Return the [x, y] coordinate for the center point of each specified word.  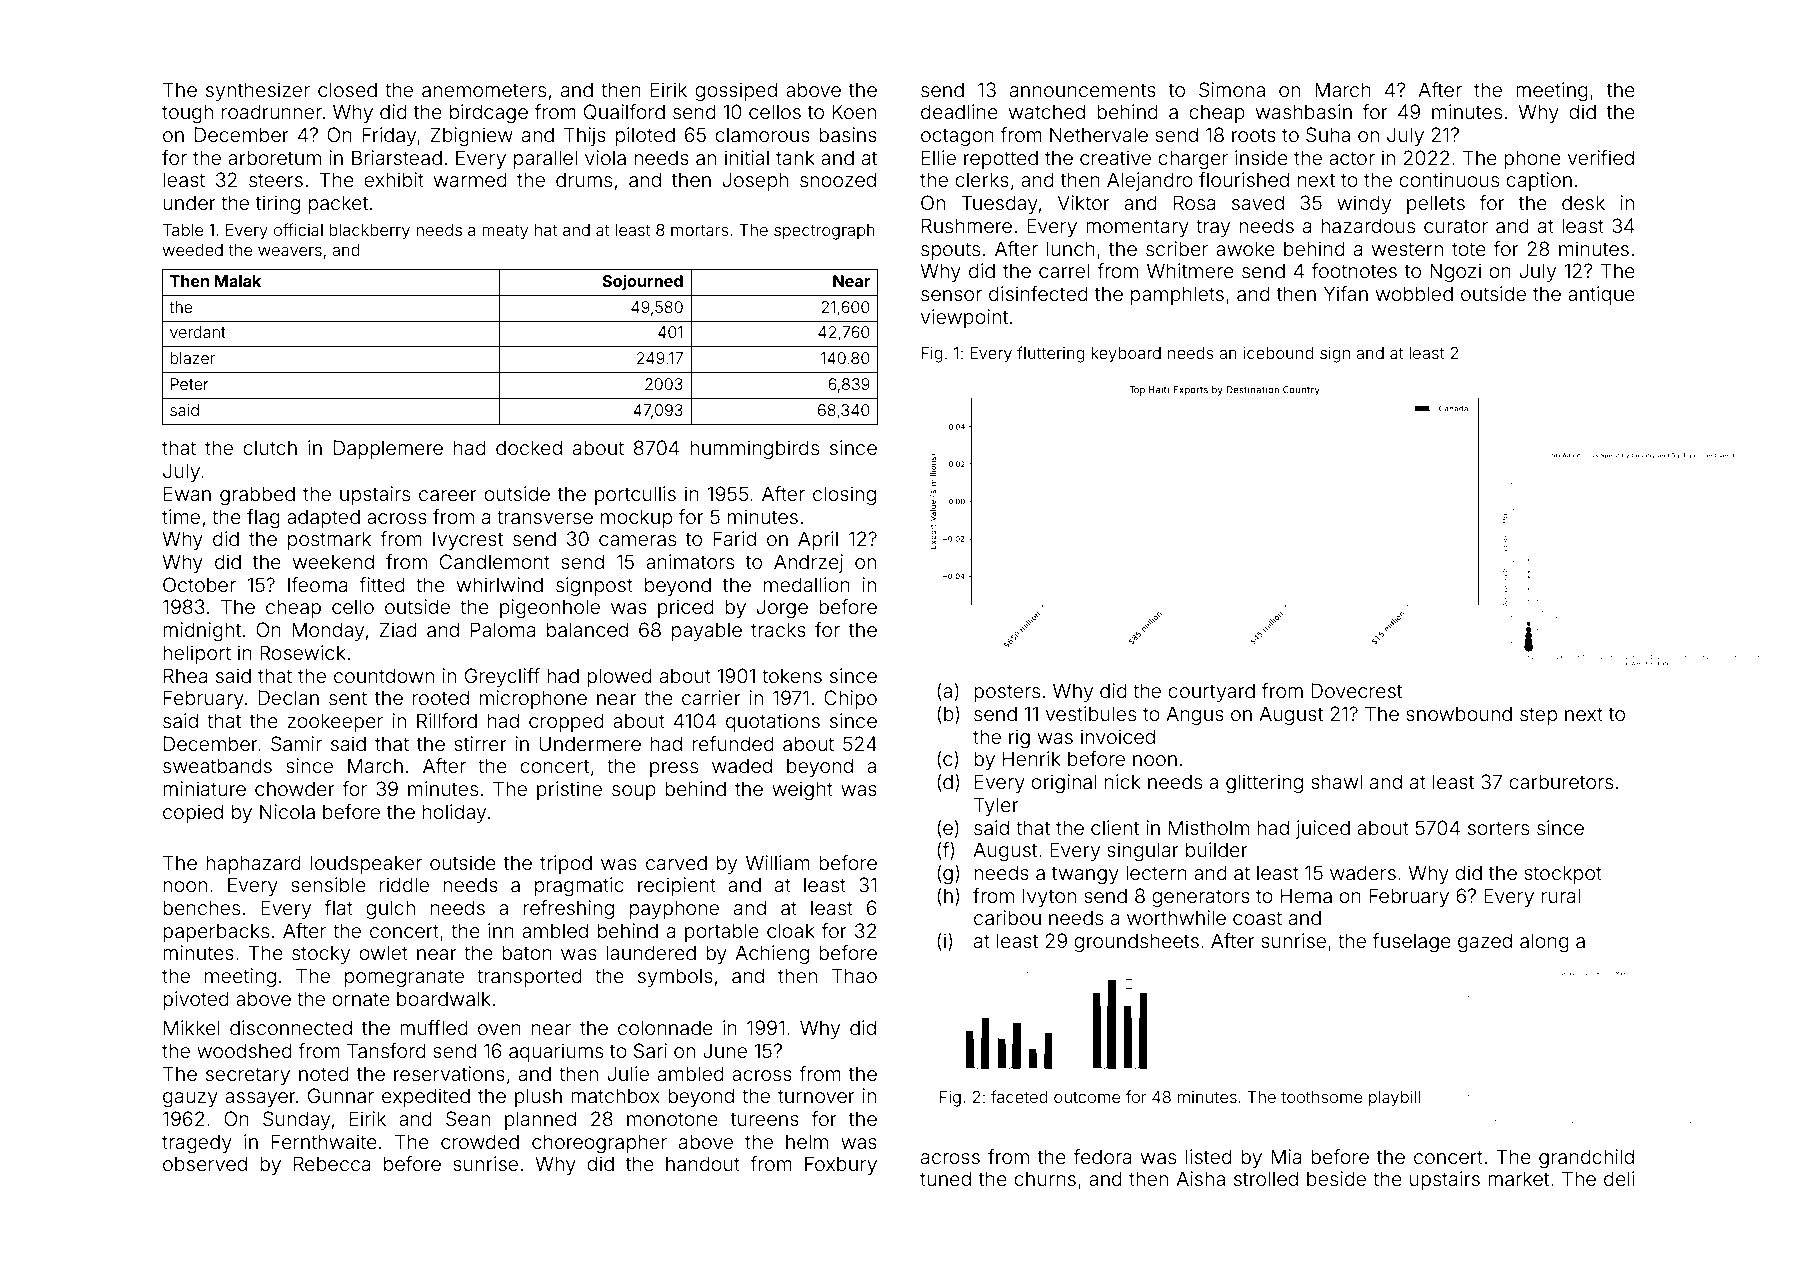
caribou [1007, 917]
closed [347, 89]
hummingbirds [754, 450]
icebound [1278, 353]
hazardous [1368, 225]
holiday [454, 813]
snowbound [1459, 713]
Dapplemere [388, 449]
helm [807, 1141]
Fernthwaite [324, 1141]
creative [1115, 157]
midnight [202, 632]
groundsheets [1136, 943]
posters [1007, 693]
